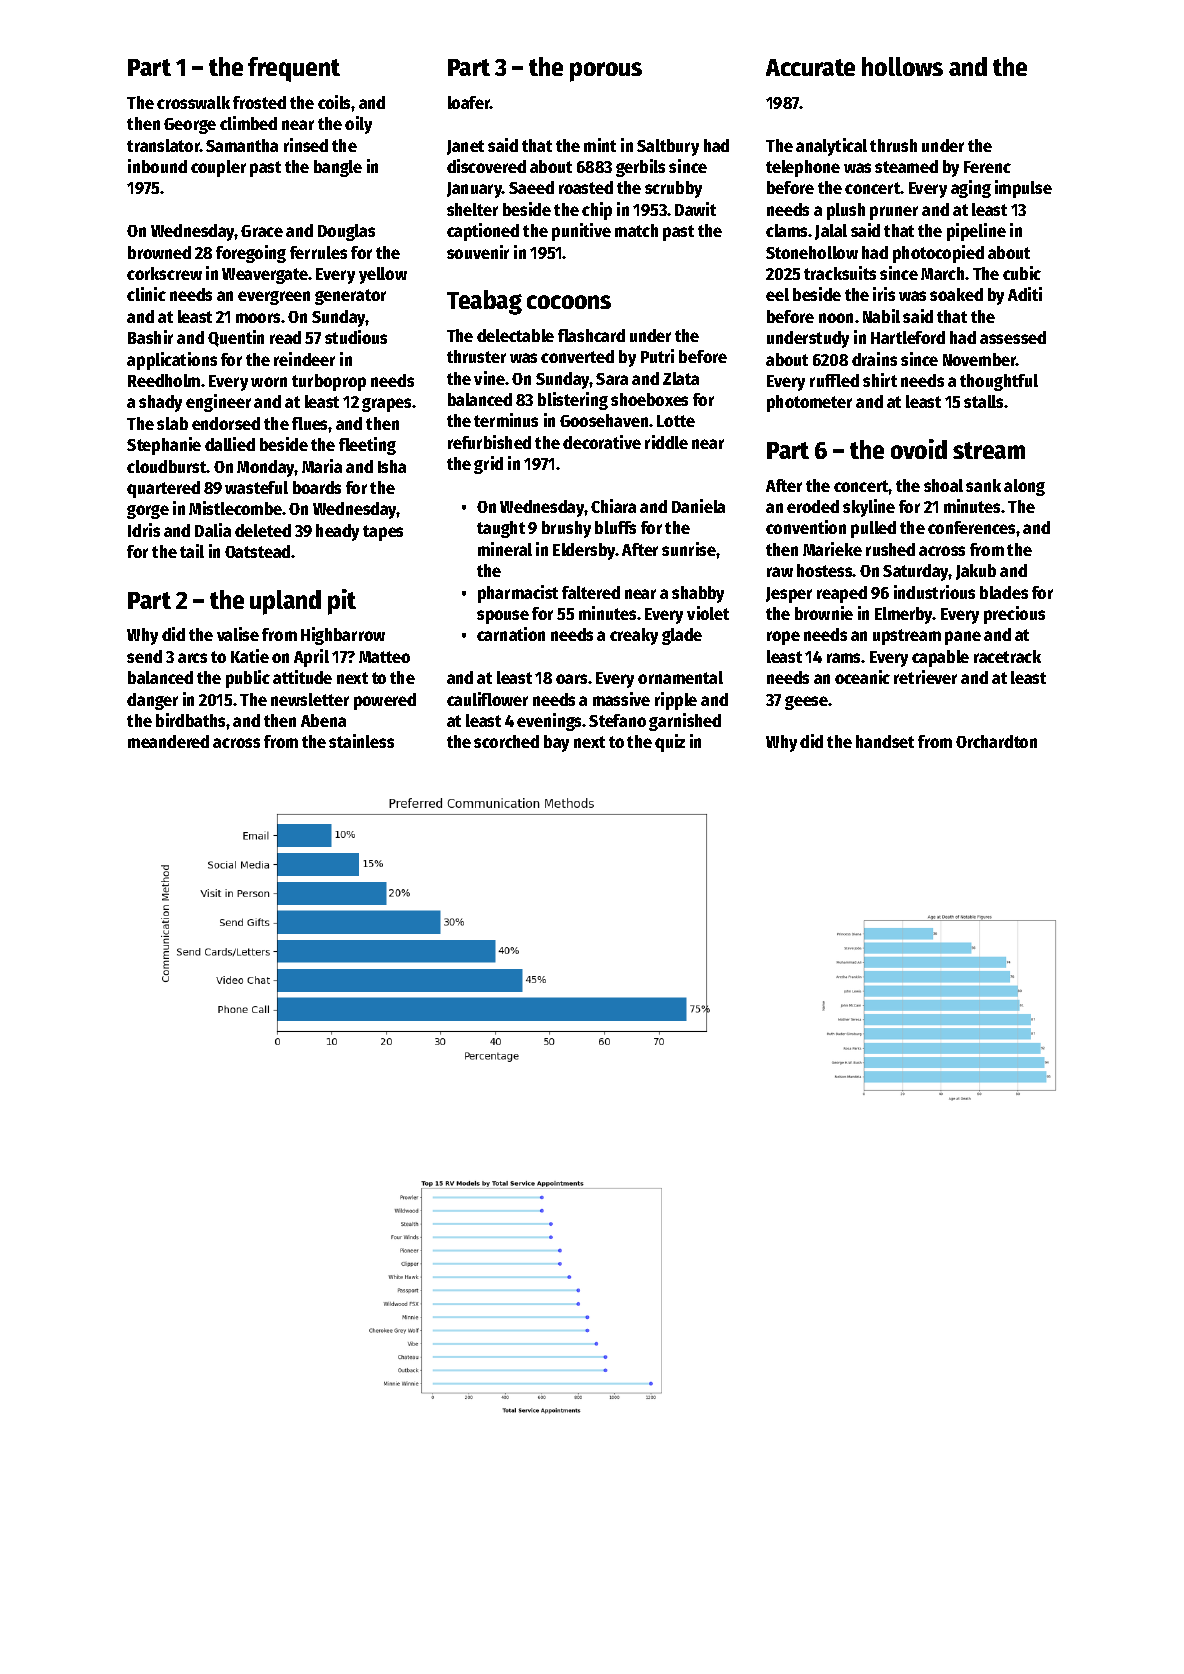  Describe the element at coordinates (810, 67) in the page. I see `Accurate` at that location.
